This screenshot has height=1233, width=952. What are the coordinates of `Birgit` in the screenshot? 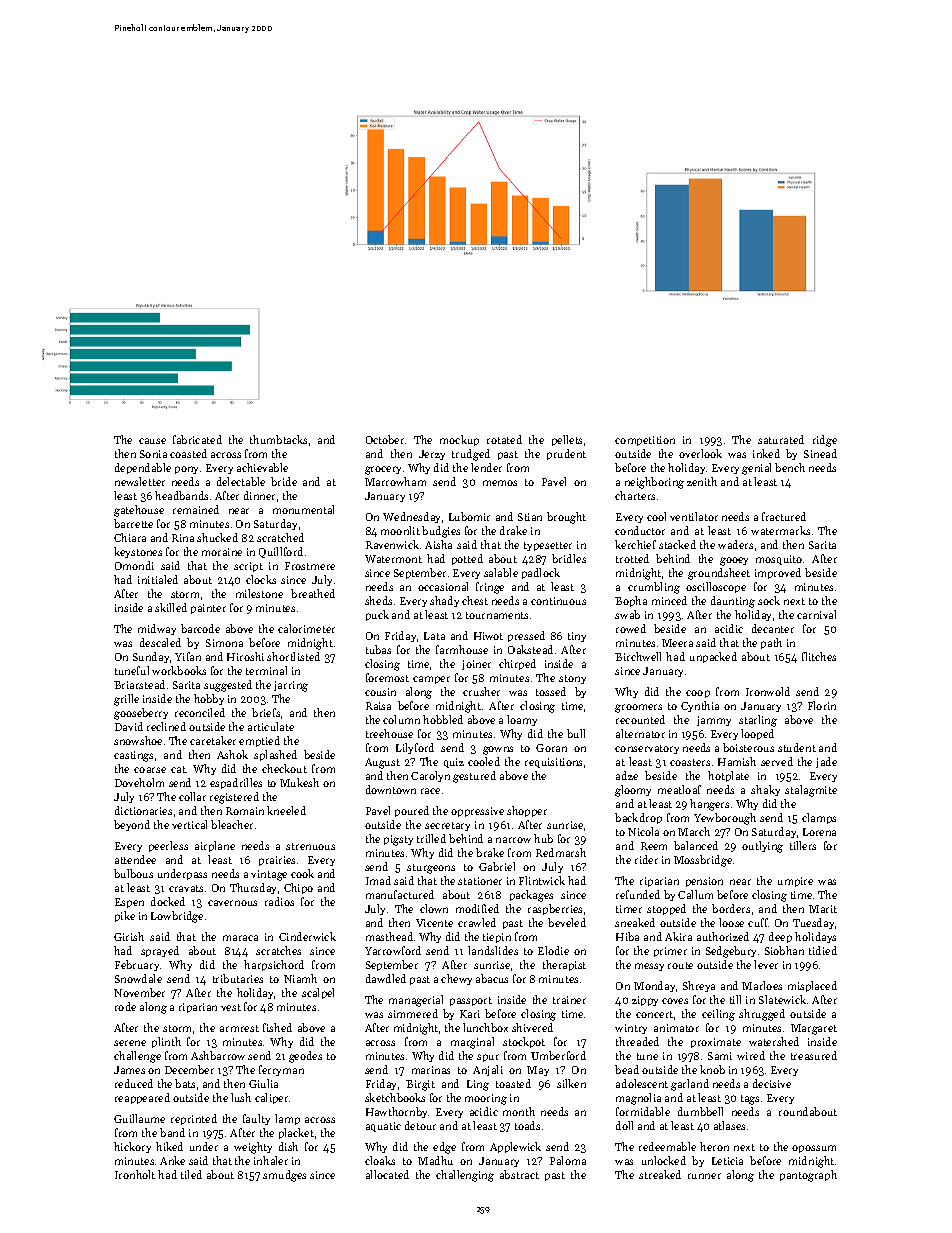 It's located at (420, 1085).
